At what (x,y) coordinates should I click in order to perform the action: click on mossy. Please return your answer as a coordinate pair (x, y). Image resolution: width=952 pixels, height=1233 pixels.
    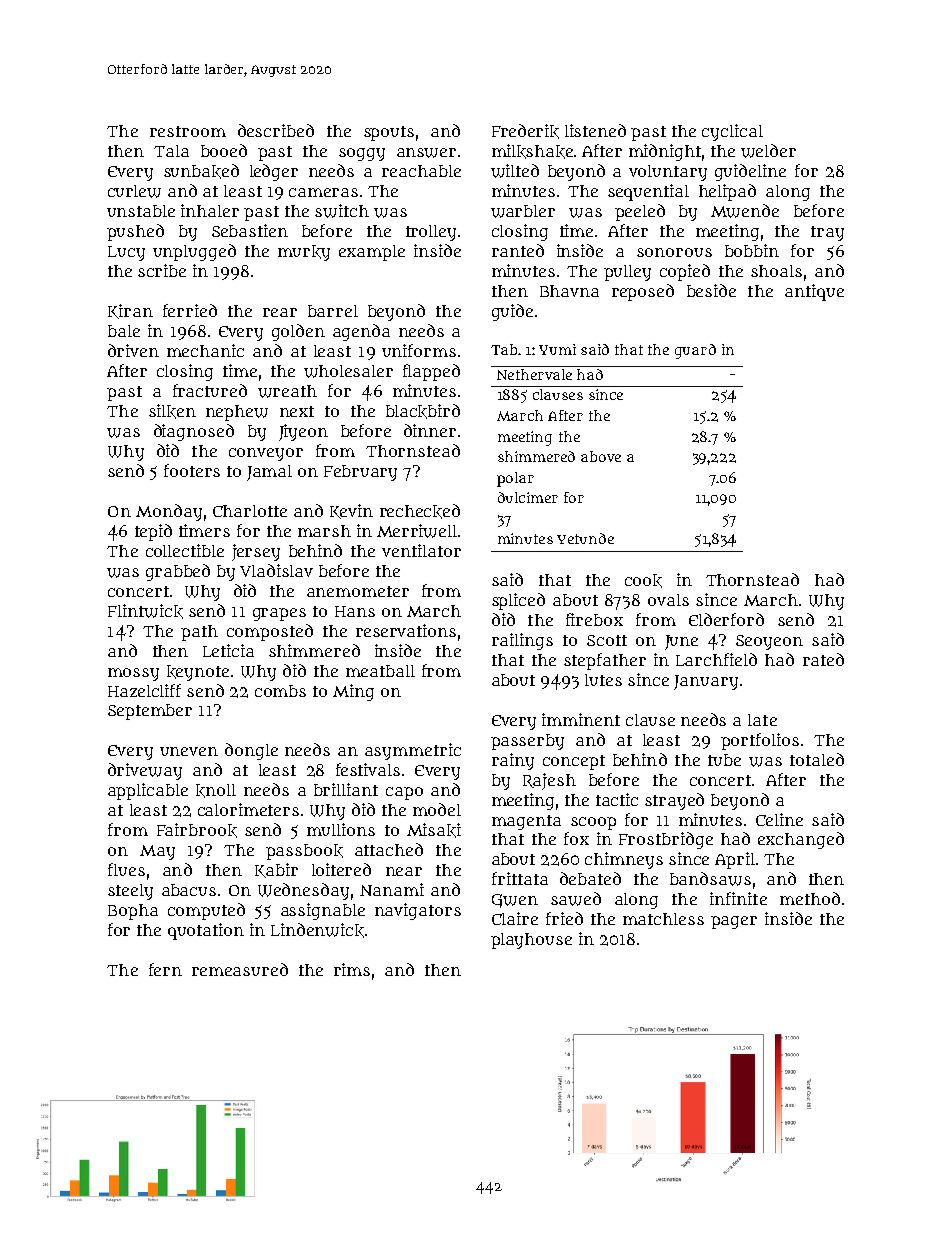
    Looking at the image, I should click on (133, 674).
